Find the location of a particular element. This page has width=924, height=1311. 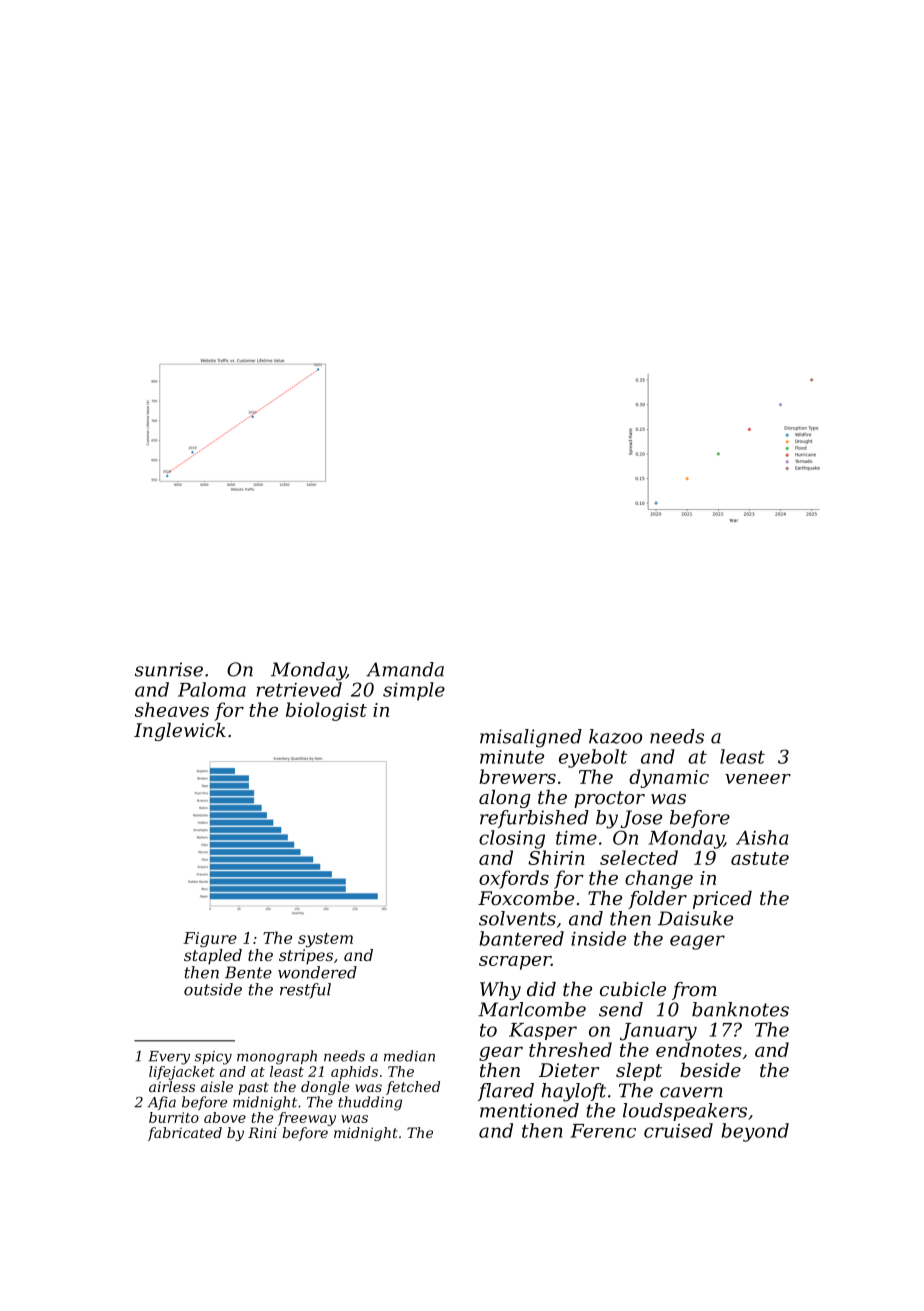

Why is located at coordinates (500, 991).
